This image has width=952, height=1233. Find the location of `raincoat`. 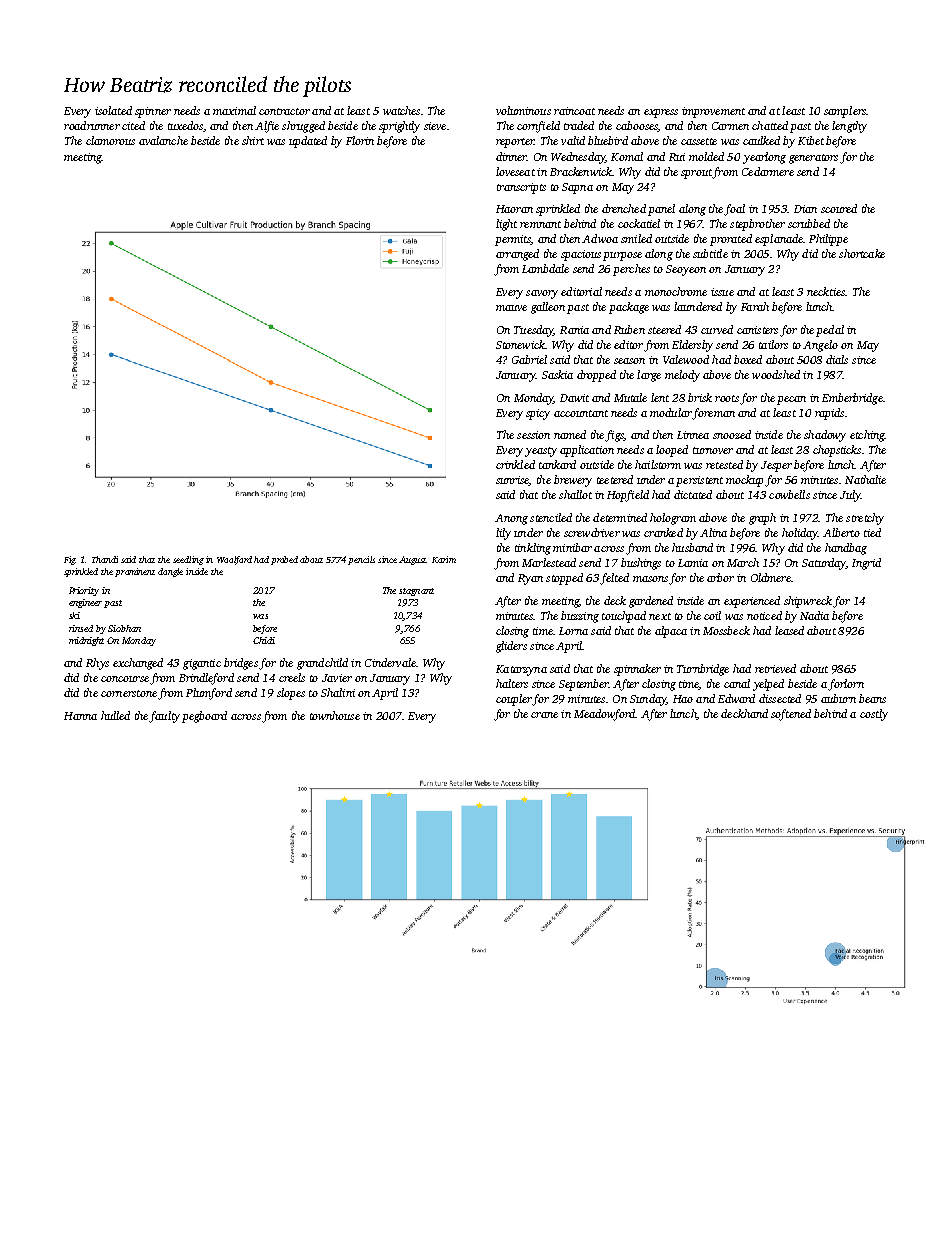

raincoat is located at coordinates (574, 111).
